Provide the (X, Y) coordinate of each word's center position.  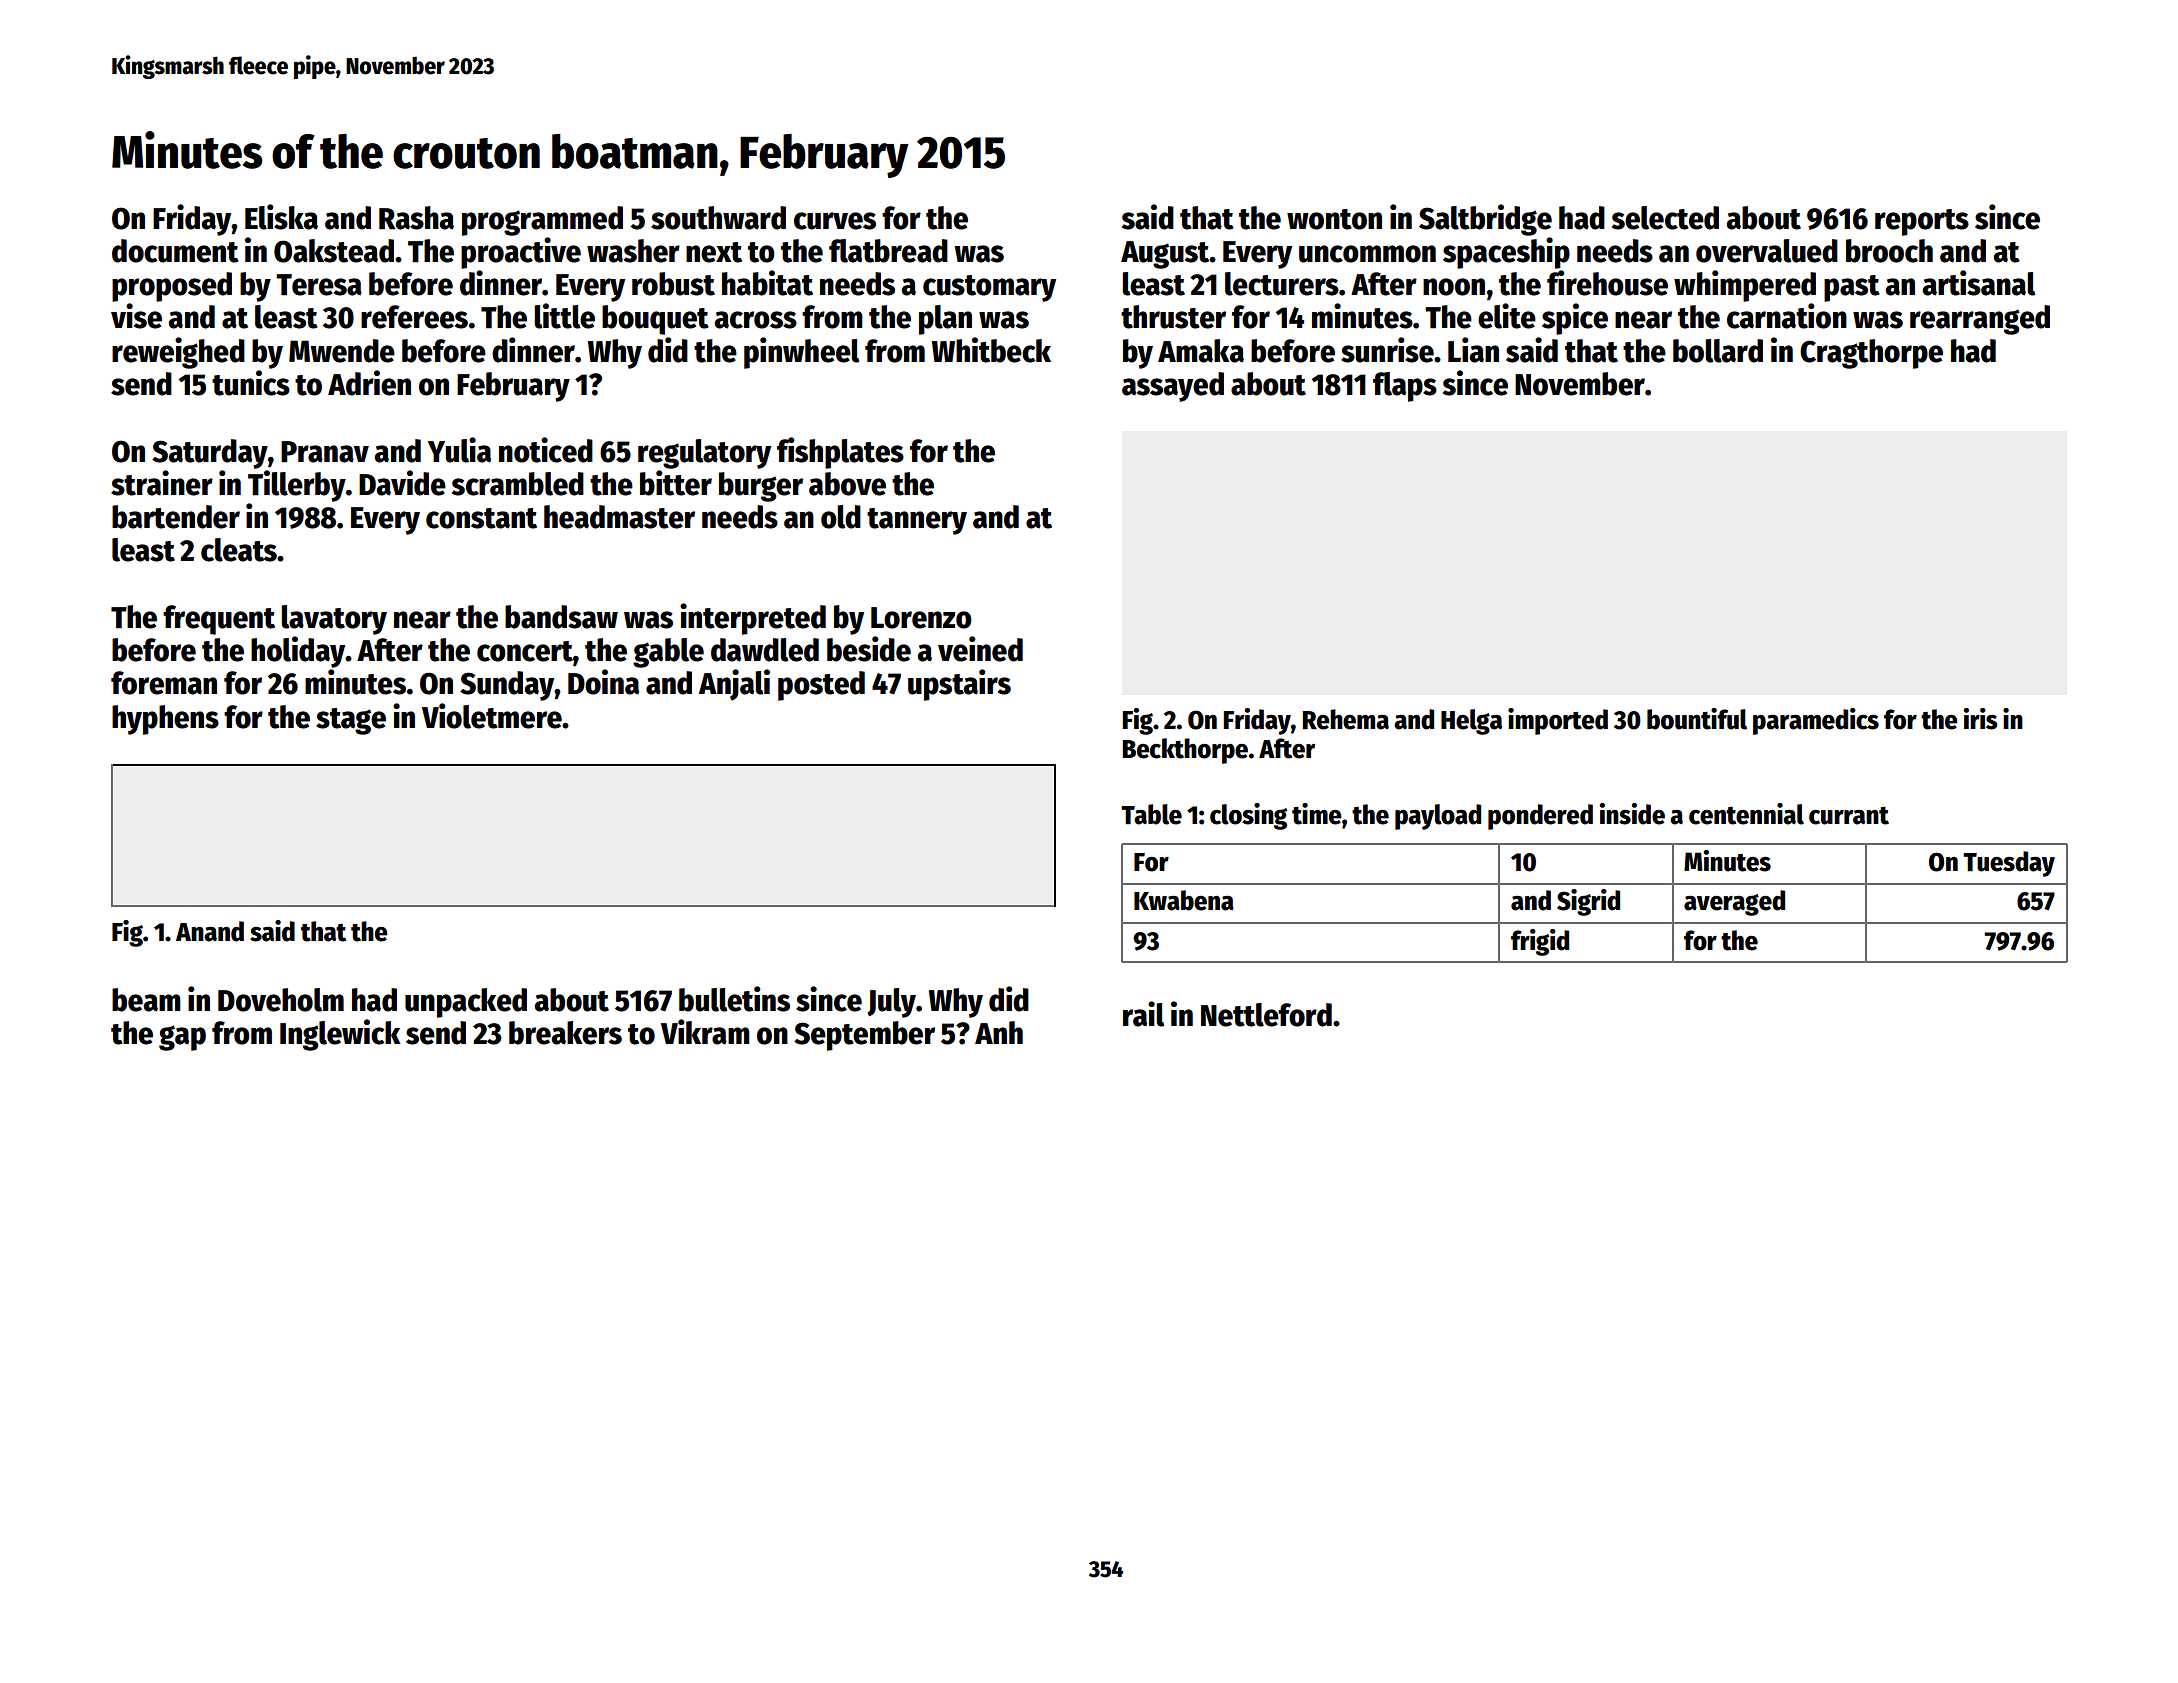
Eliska (281, 217)
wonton (1334, 219)
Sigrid (1588, 902)
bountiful (1697, 719)
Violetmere (492, 716)
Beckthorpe (1185, 751)
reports (1922, 222)
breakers (565, 1033)
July (891, 1003)
